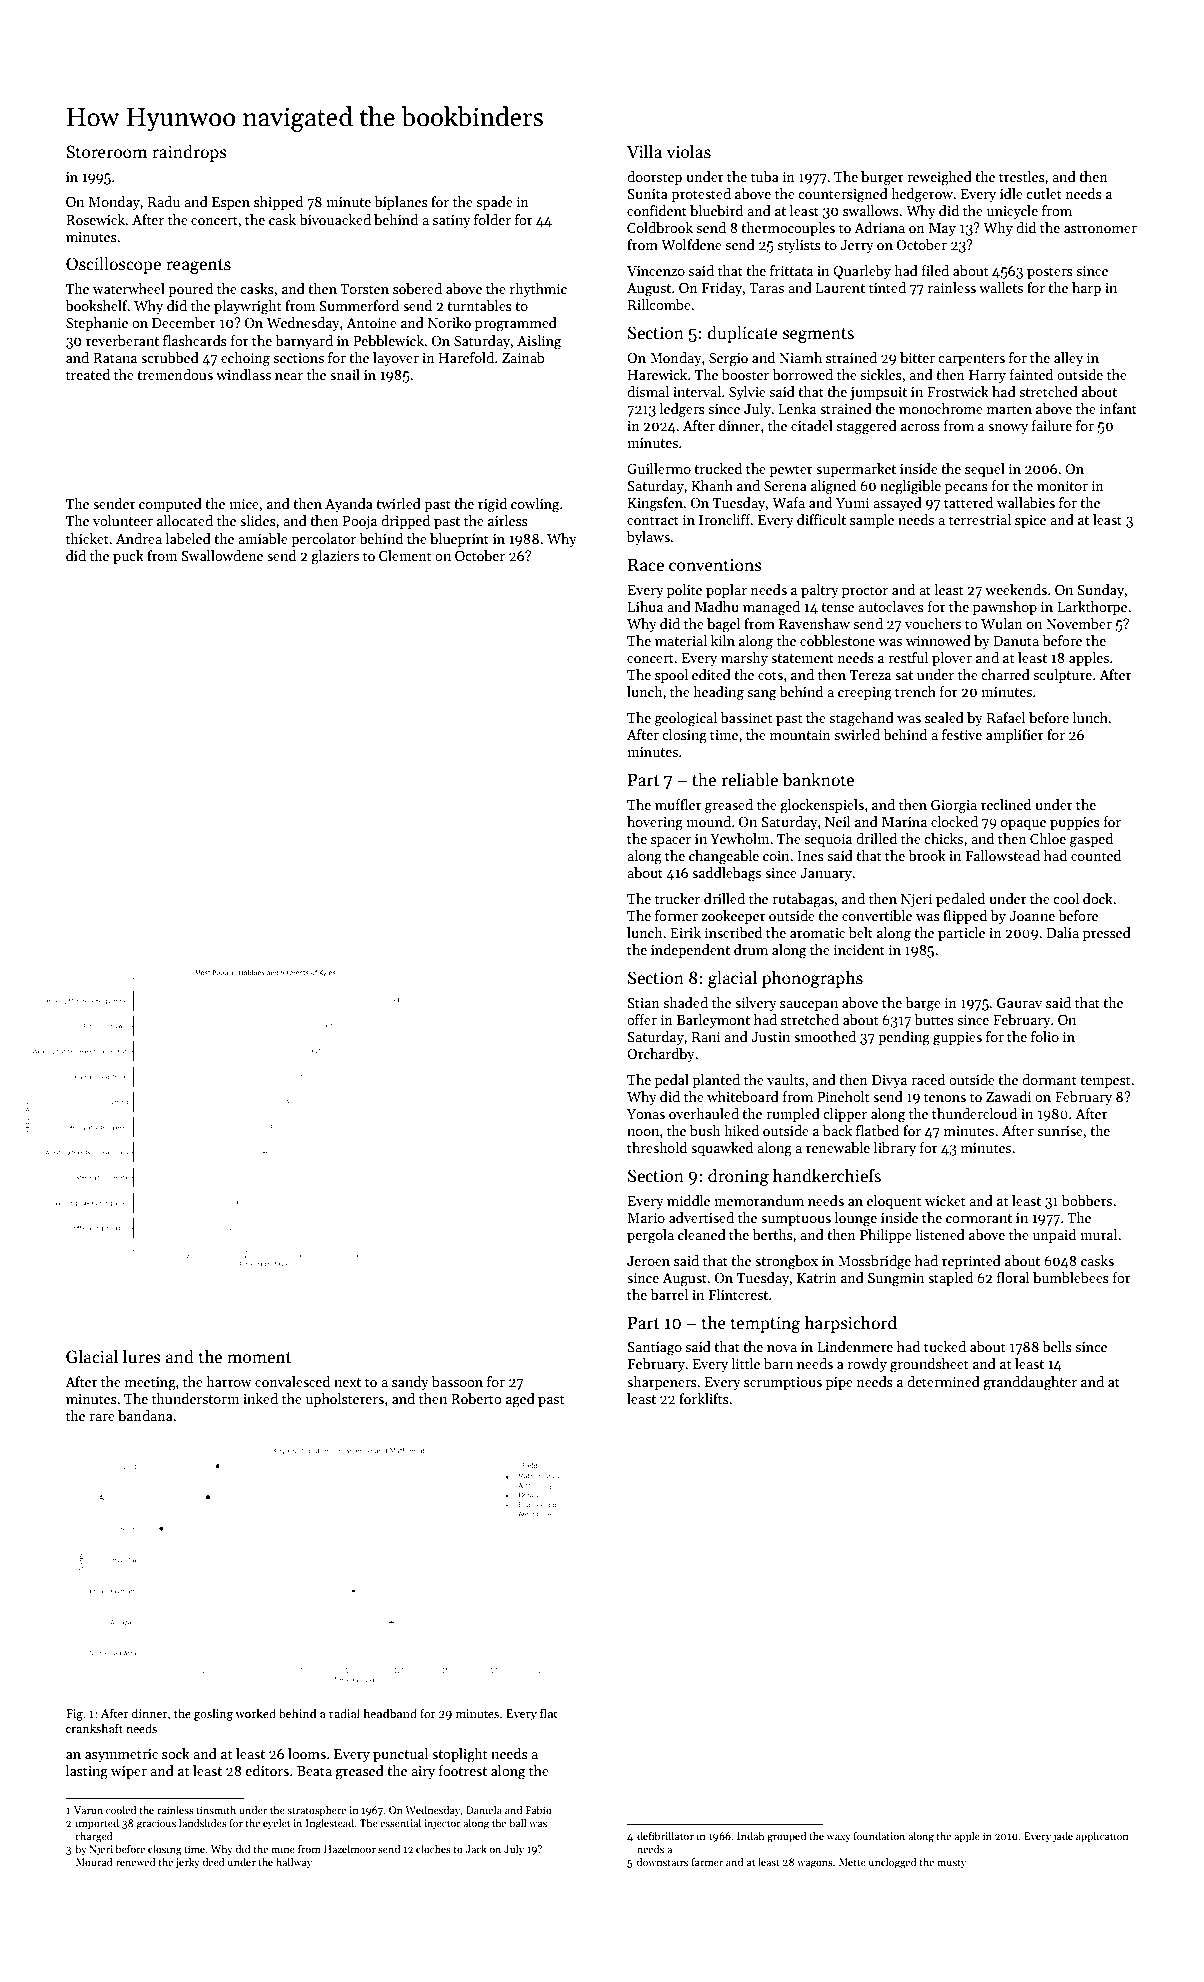 The height and width of the screenshot is (1982, 1204). Describe the element at coordinates (648, 1261) in the screenshot. I see `Jeroen` at that location.
